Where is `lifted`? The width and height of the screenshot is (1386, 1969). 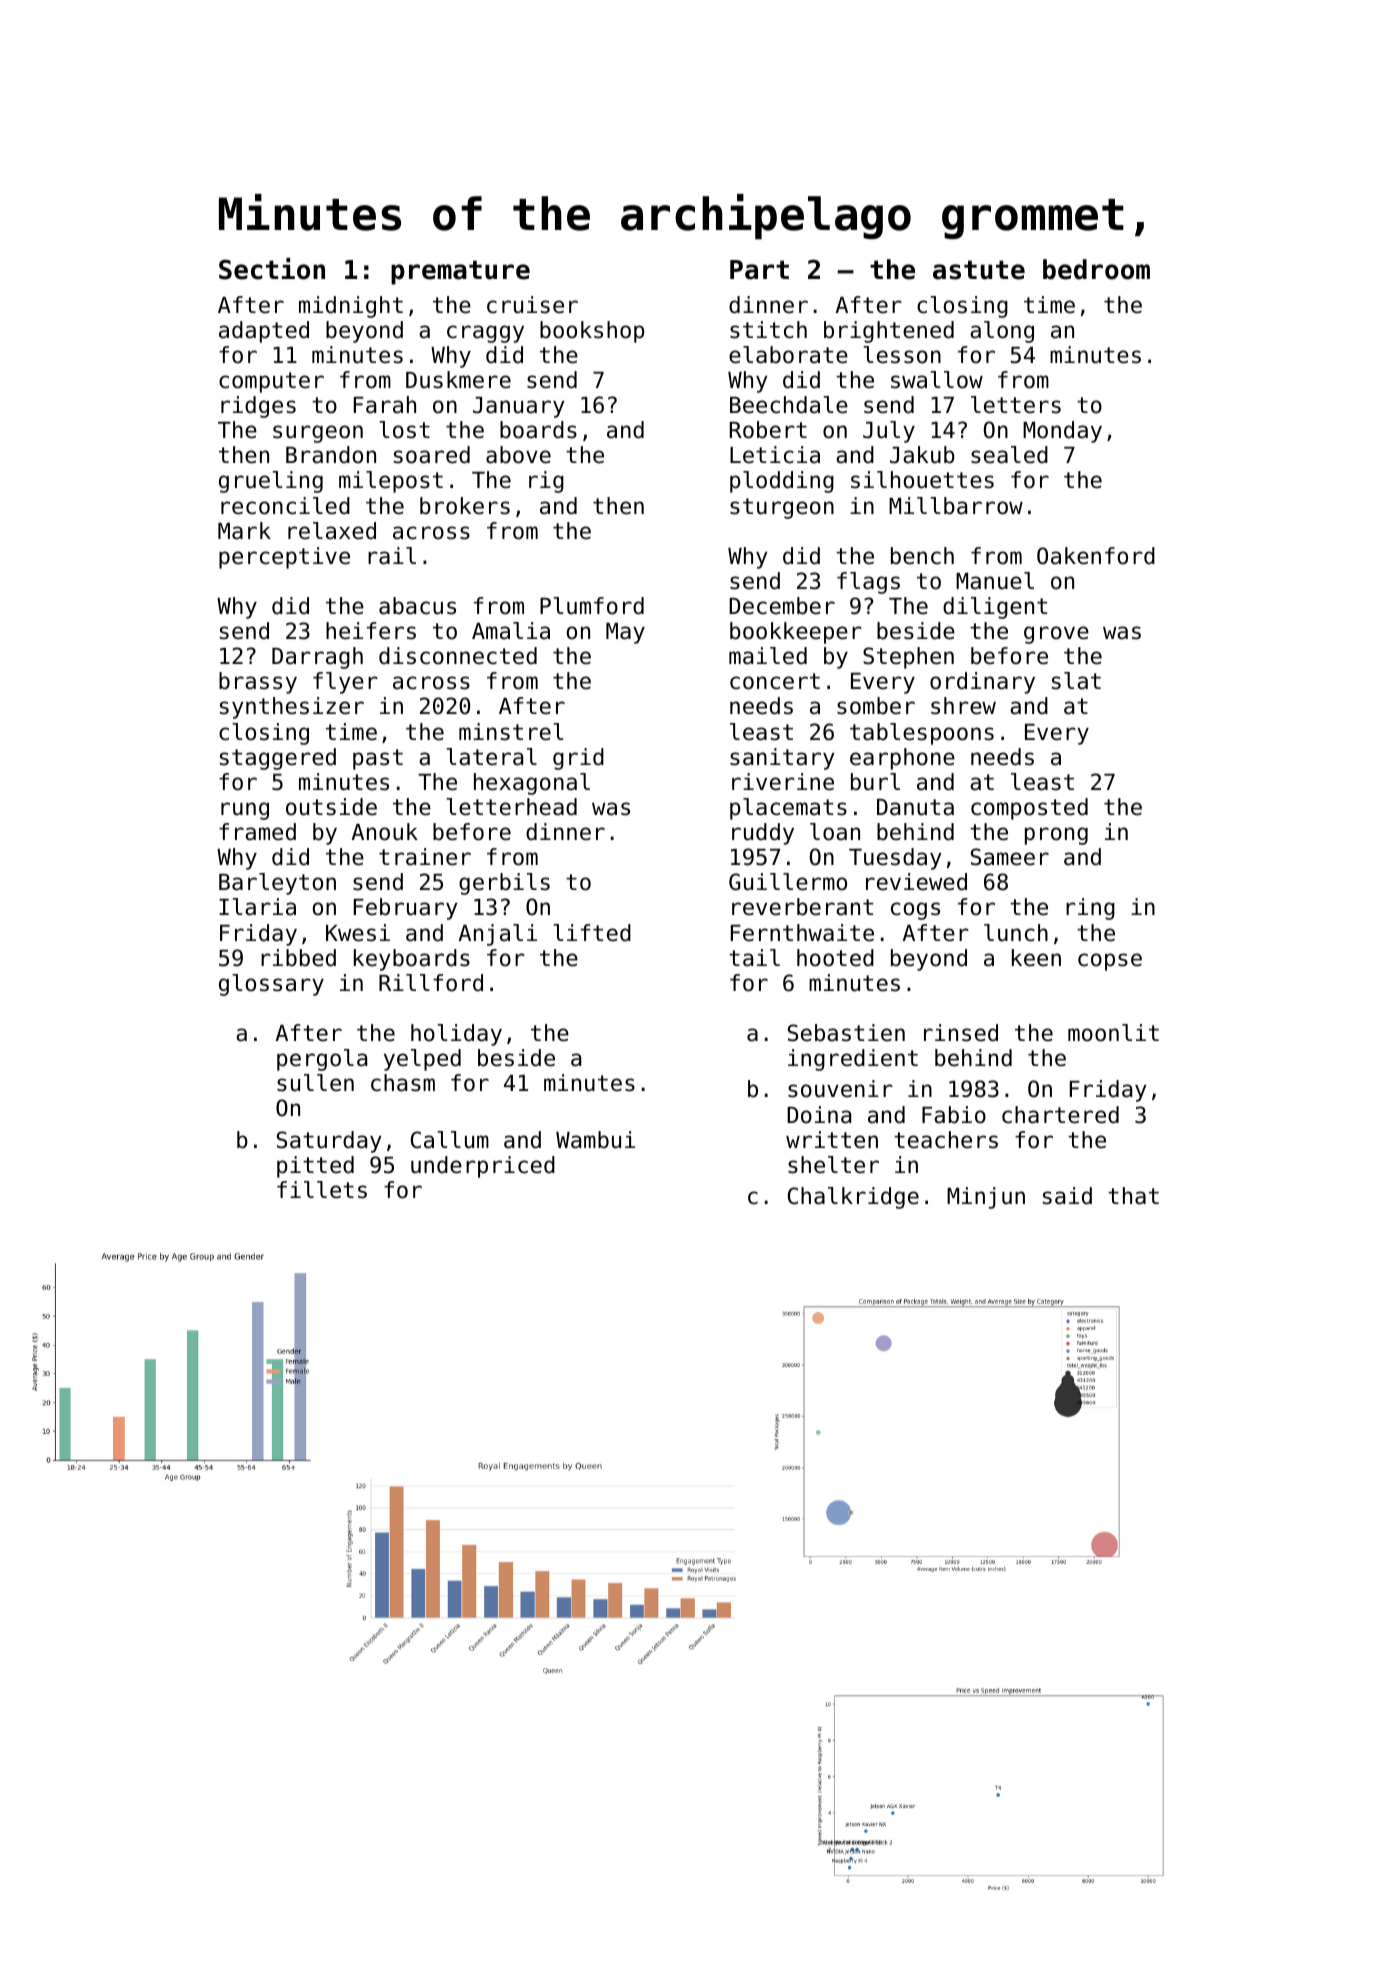
lifted is located at coordinates (592, 933).
